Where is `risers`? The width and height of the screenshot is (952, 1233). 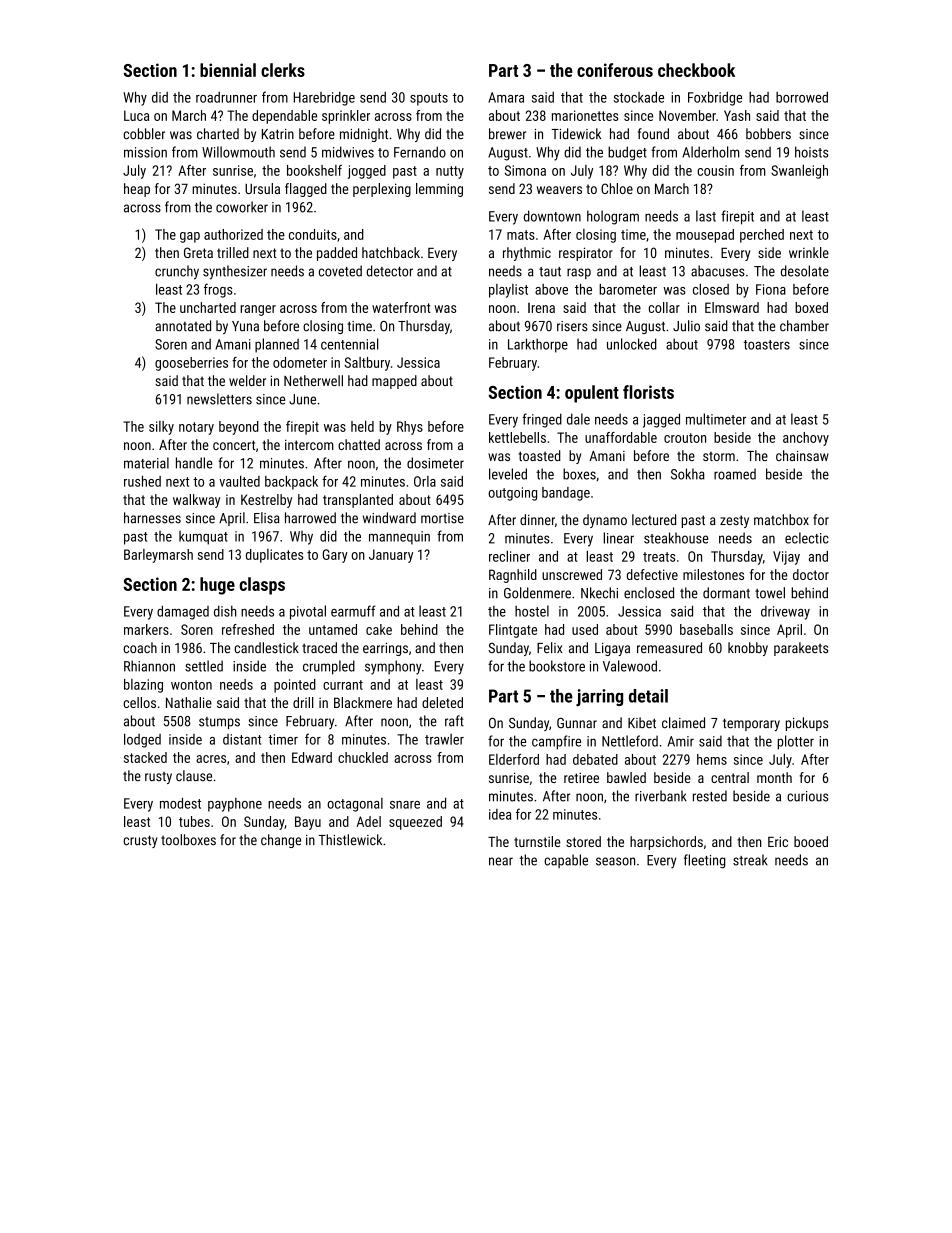
risers is located at coordinates (572, 326).
